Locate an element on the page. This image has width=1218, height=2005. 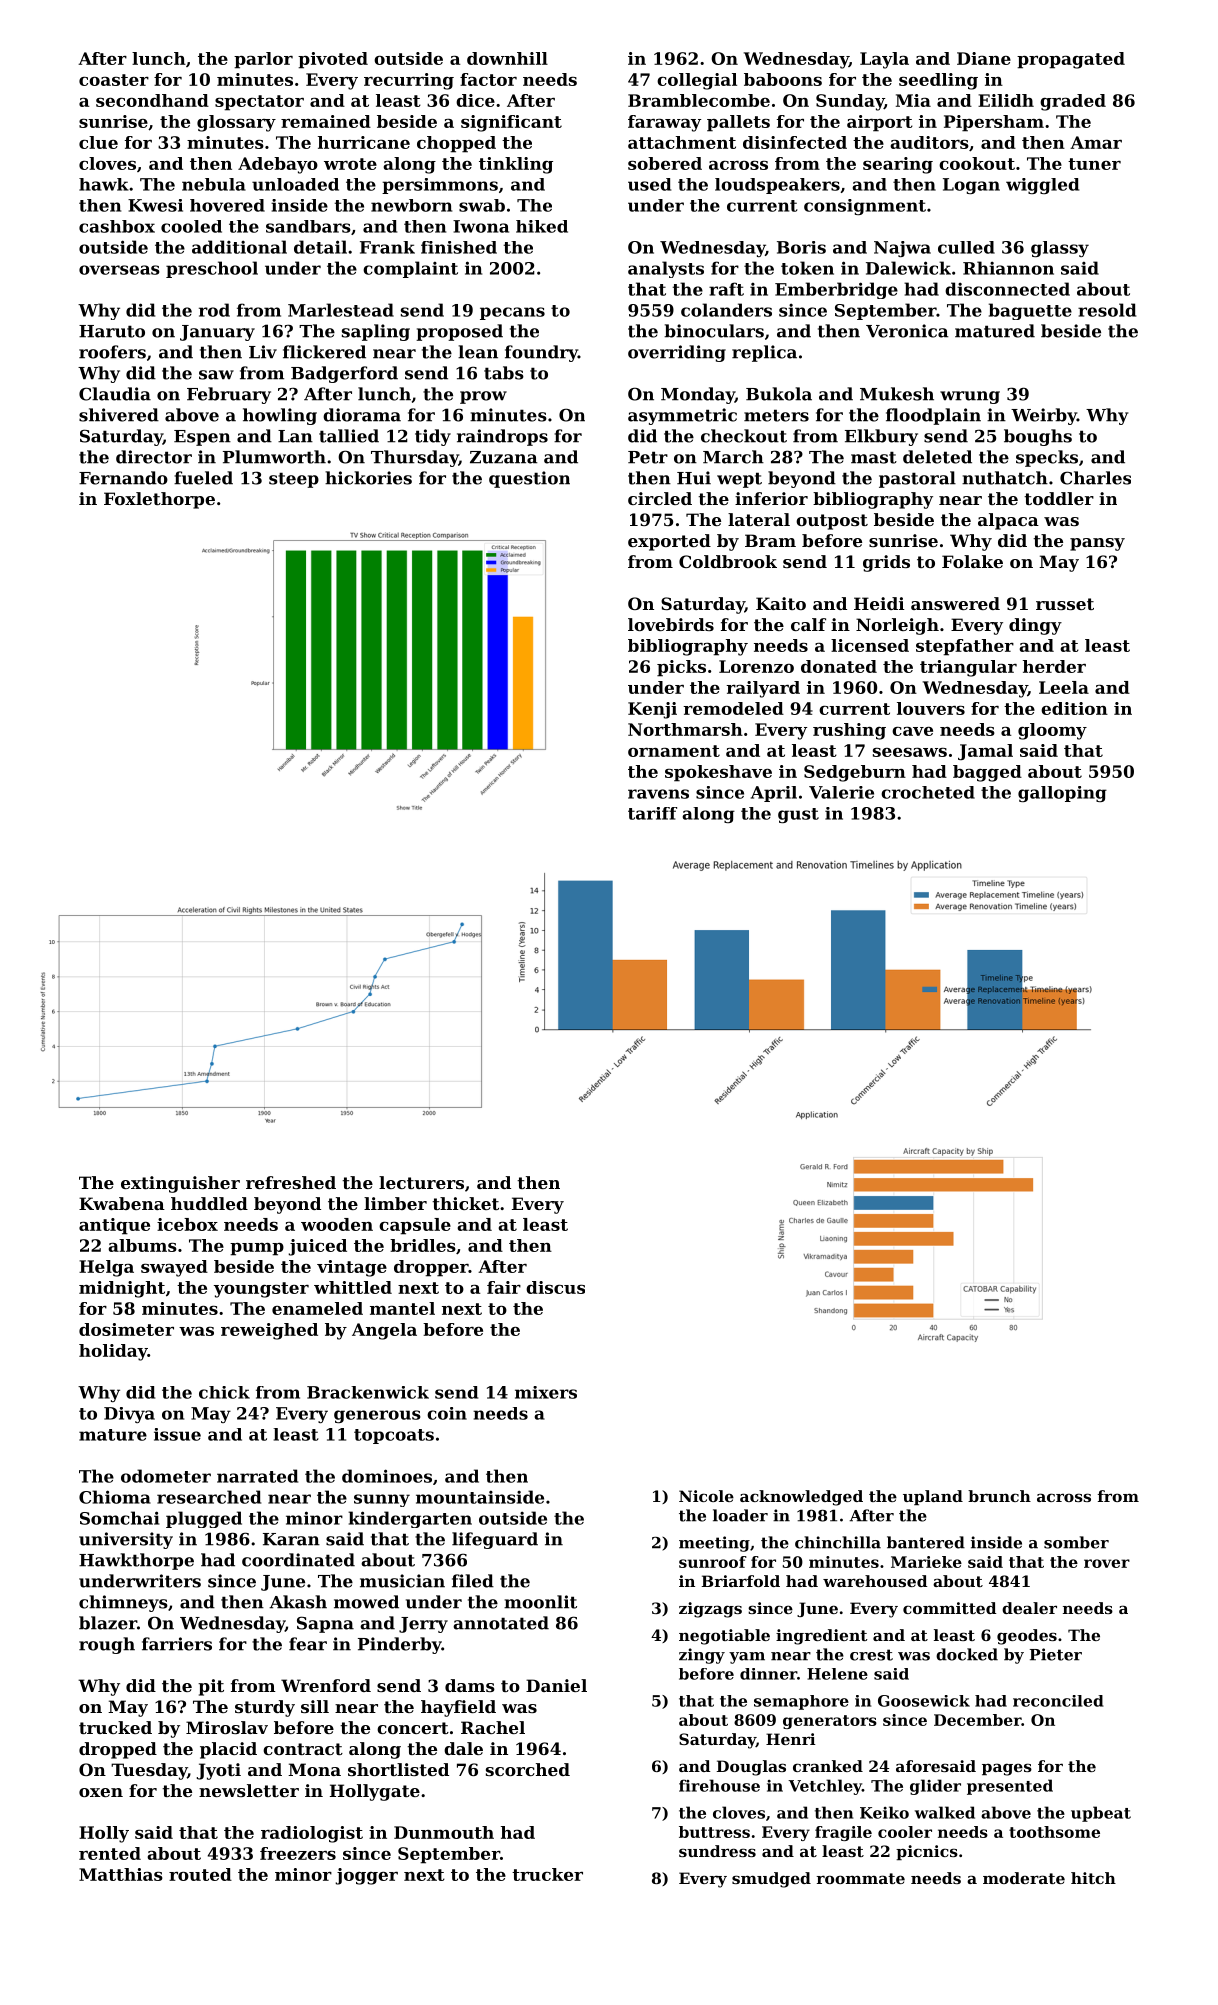
Veronica is located at coordinates (907, 331).
